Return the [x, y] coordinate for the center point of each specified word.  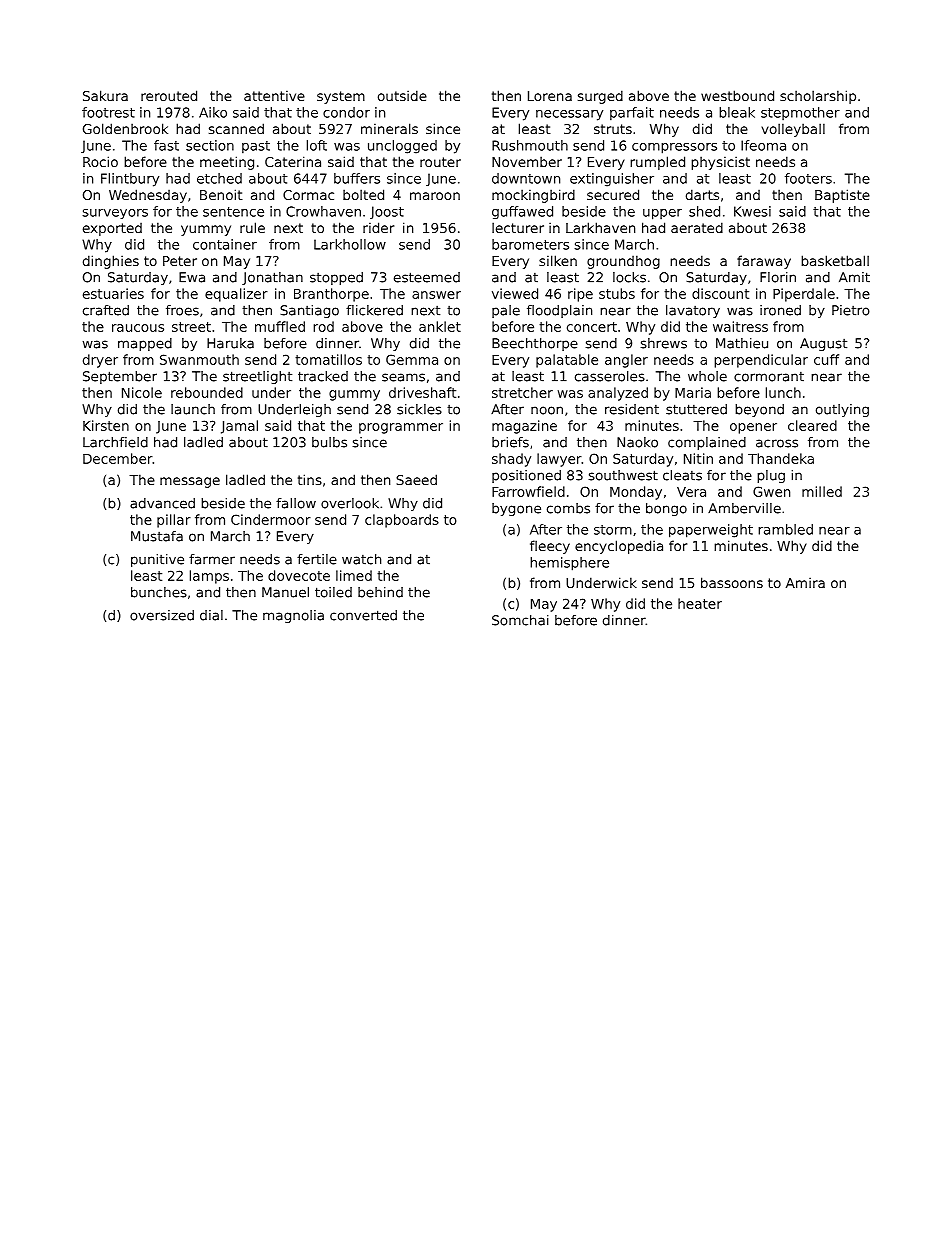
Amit [854, 277]
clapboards [402, 521]
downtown [526, 178]
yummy [206, 230]
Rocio [100, 161]
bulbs [329, 442]
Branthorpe [331, 295]
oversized [162, 615]
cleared [812, 425]
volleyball [793, 130]
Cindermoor [271, 519]
